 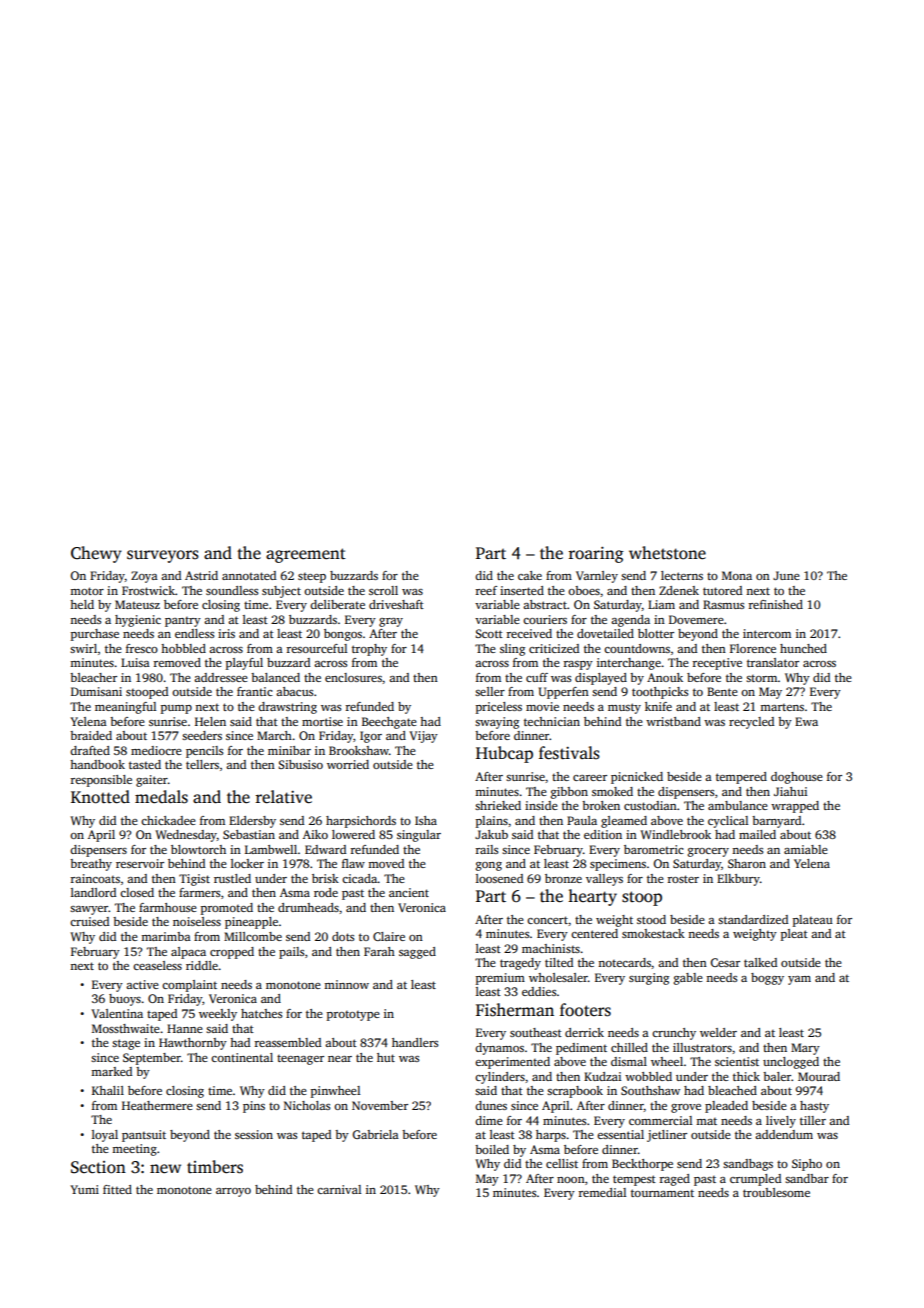 I want to click on scientist, so click(x=737, y=1061).
